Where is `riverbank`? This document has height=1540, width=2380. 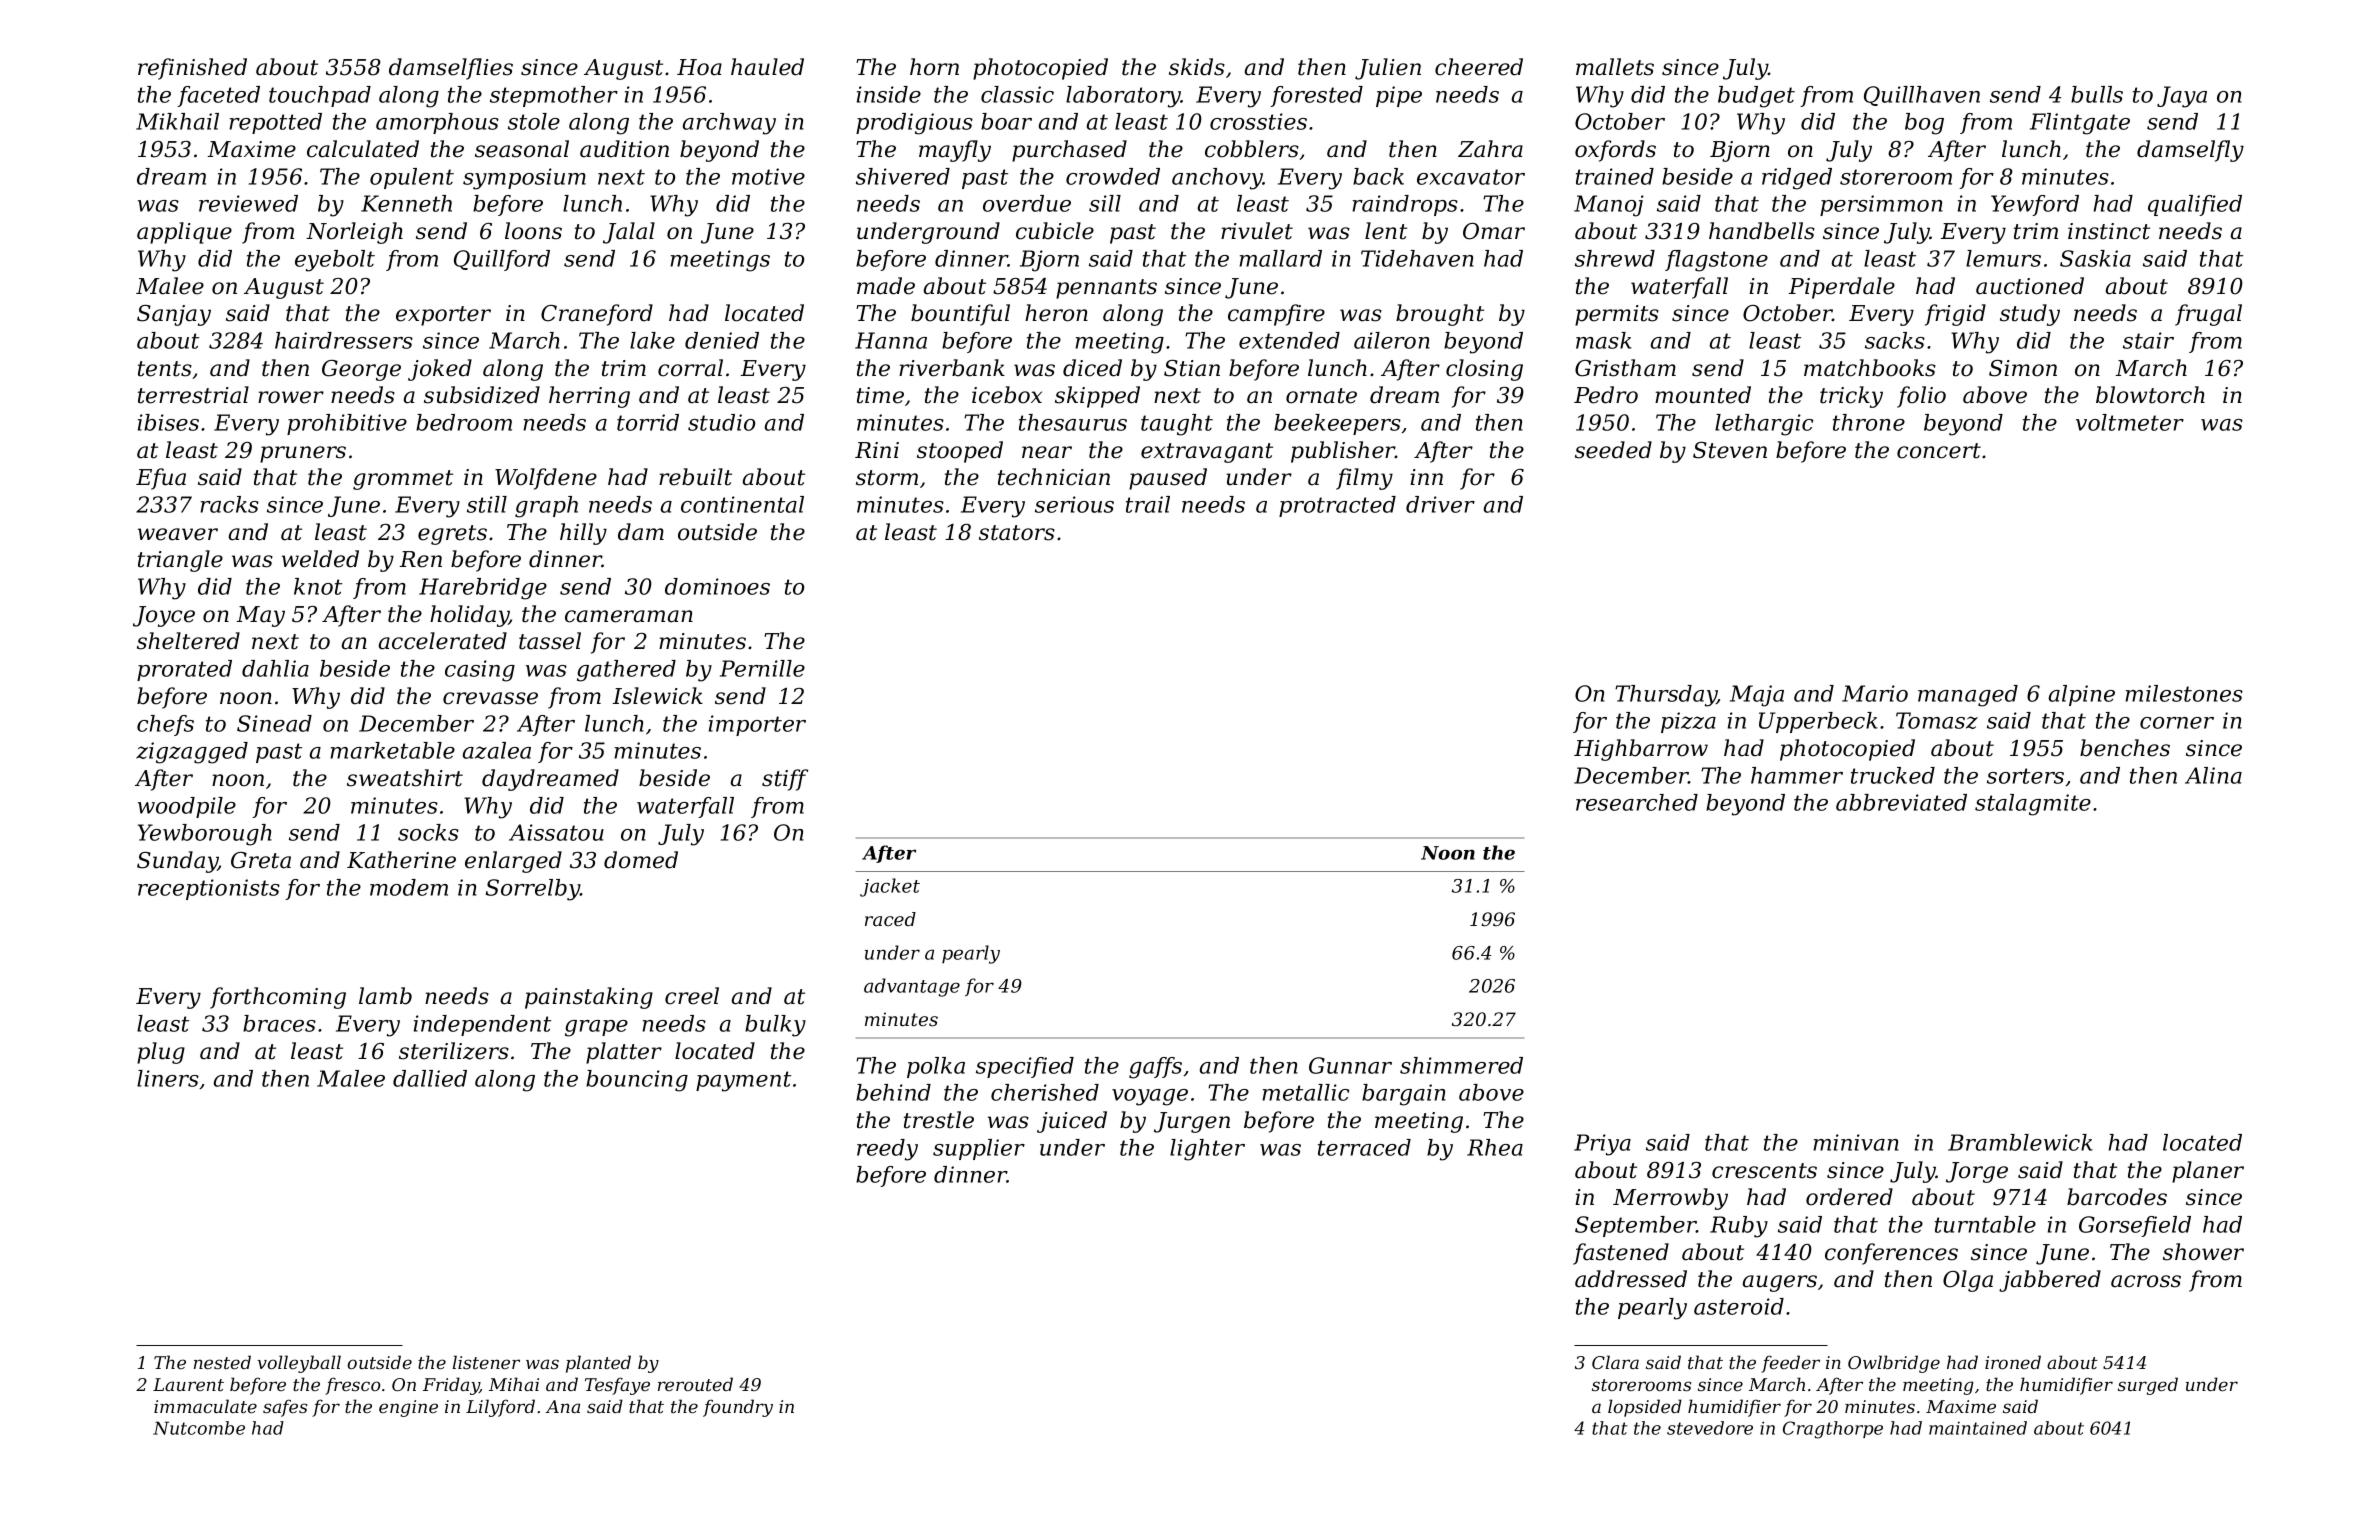 riverbank is located at coordinates (952, 368).
